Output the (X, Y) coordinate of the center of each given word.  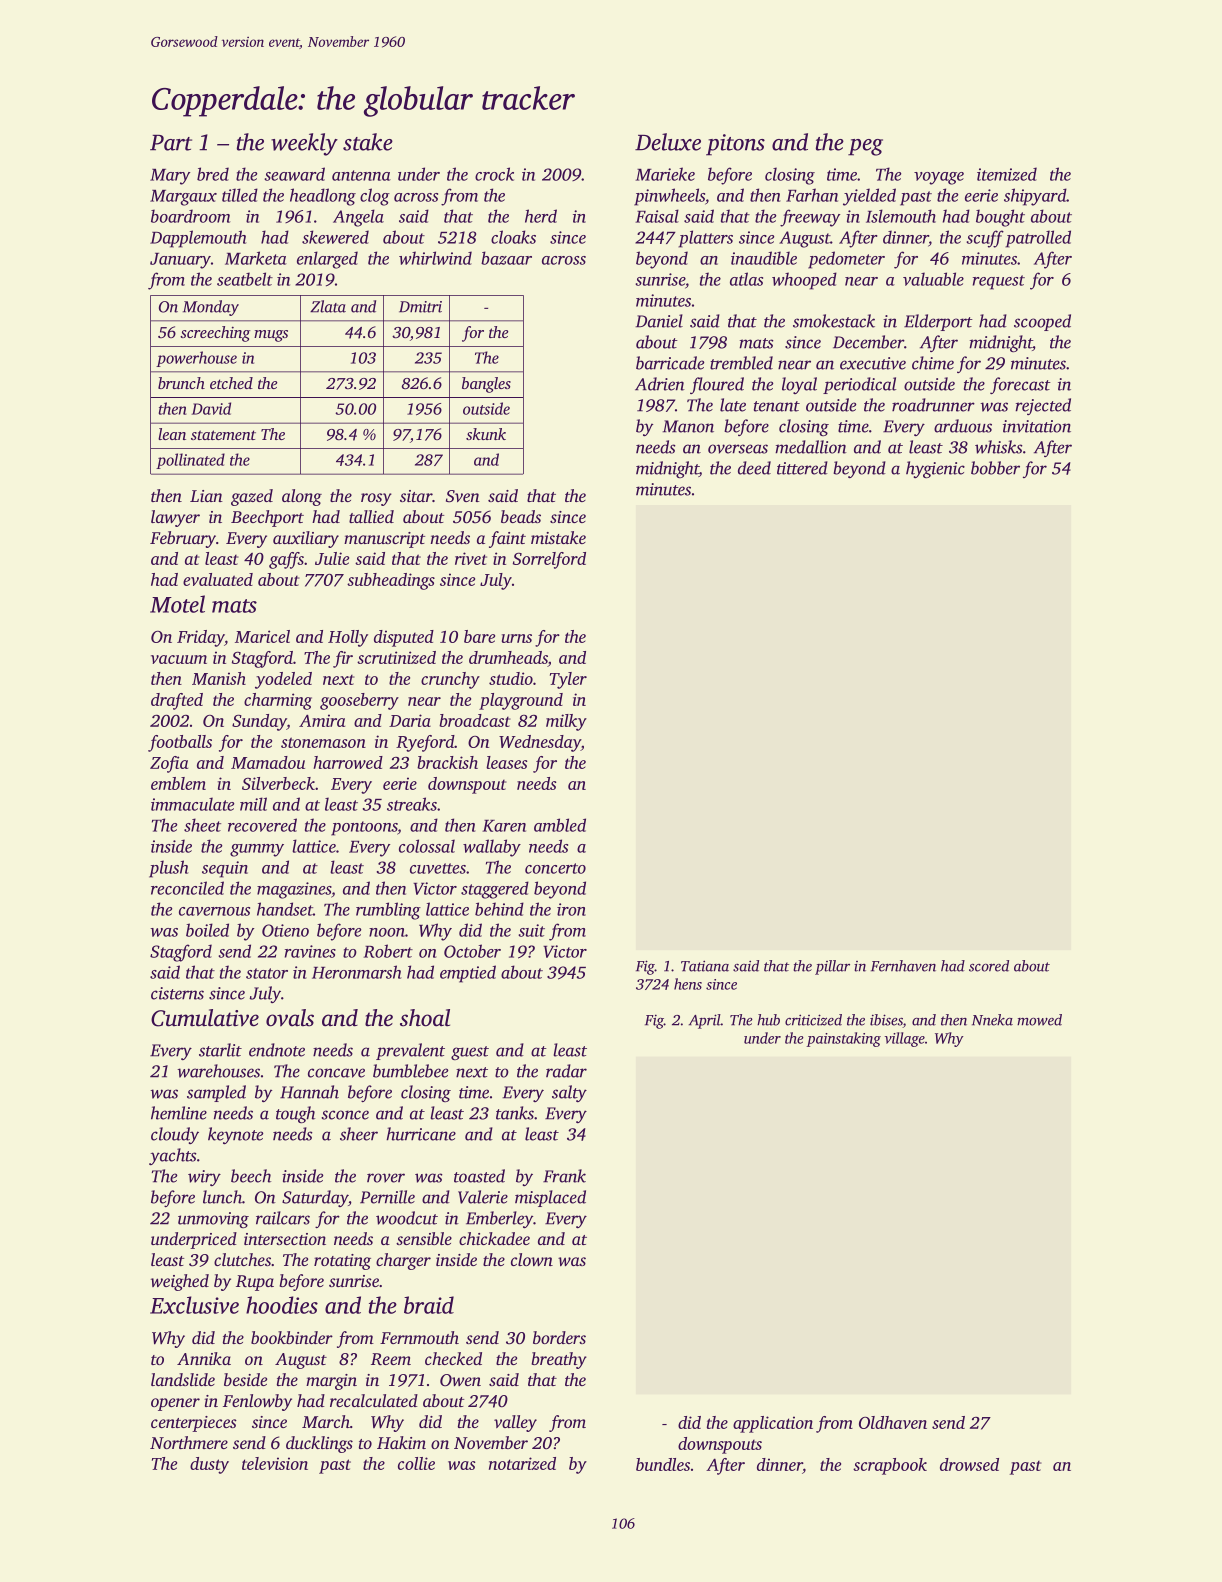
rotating (342, 1262)
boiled (207, 930)
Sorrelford (549, 560)
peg (865, 147)
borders (559, 1337)
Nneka (992, 1020)
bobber (995, 468)
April (705, 1021)
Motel (177, 604)
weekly (304, 144)
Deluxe (668, 142)
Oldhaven (893, 1422)
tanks (515, 1113)
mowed (1039, 1020)
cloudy (175, 1135)
